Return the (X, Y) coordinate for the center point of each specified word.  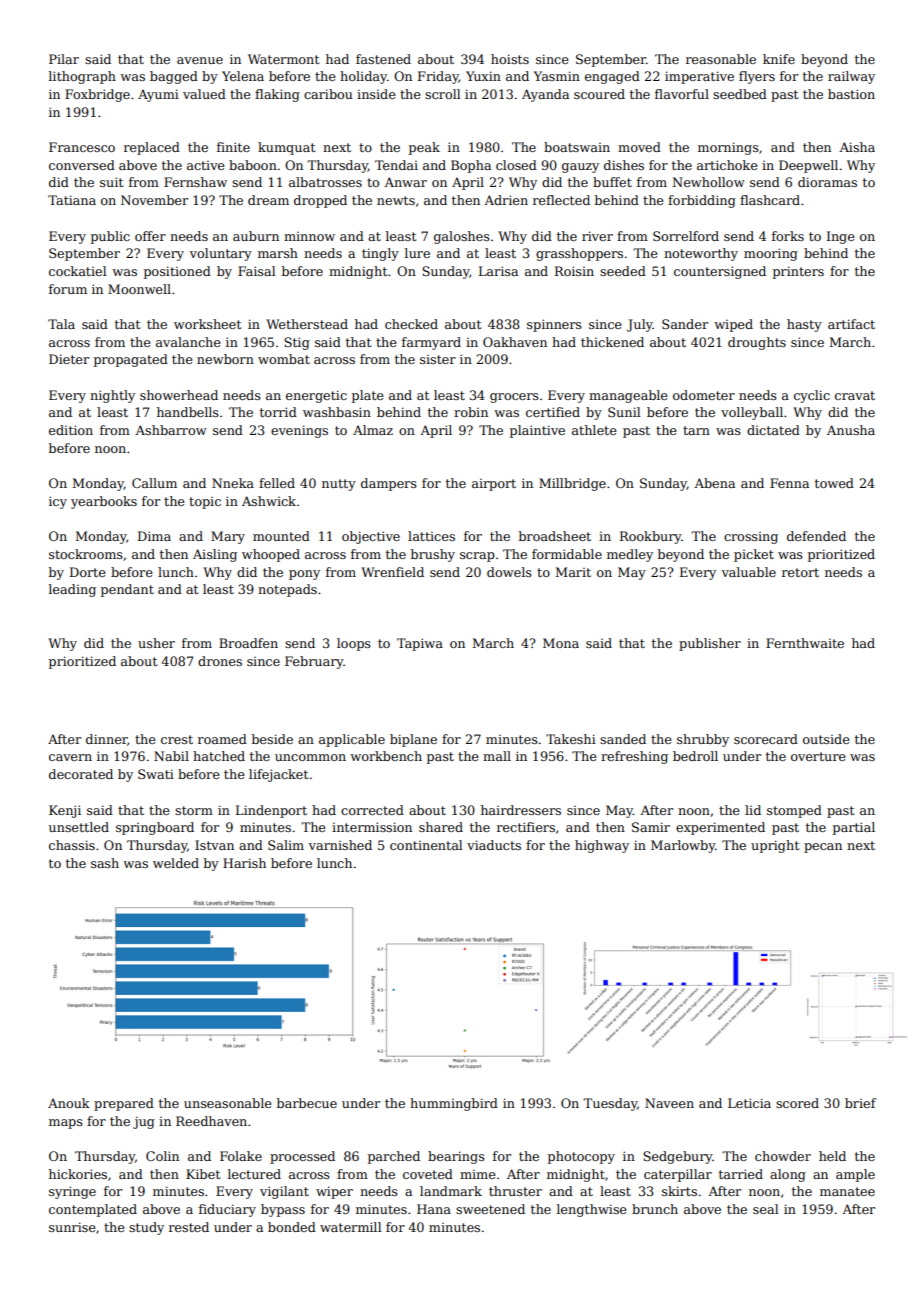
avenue (200, 60)
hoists (510, 59)
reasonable (721, 59)
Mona (561, 643)
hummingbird (454, 1104)
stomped (794, 811)
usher (156, 643)
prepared (124, 1104)
